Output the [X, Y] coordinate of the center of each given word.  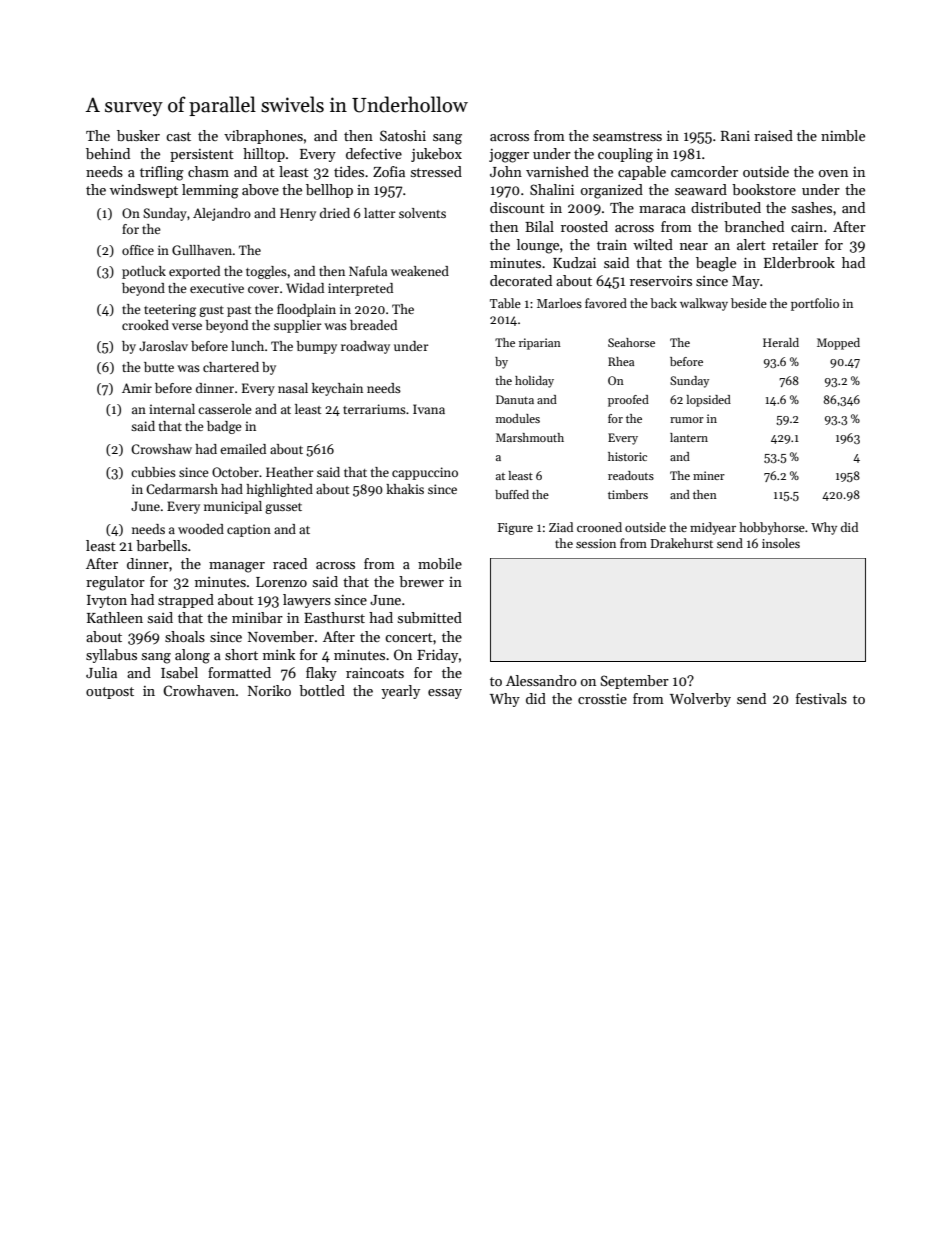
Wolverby [700, 700]
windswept [144, 191]
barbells [161, 545]
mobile [440, 563]
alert [751, 244]
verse [187, 326]
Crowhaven [199, 690]
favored [606, 303]
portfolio [815, 304]
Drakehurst [682, 543]
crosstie [602, 699]
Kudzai [574, 262]
